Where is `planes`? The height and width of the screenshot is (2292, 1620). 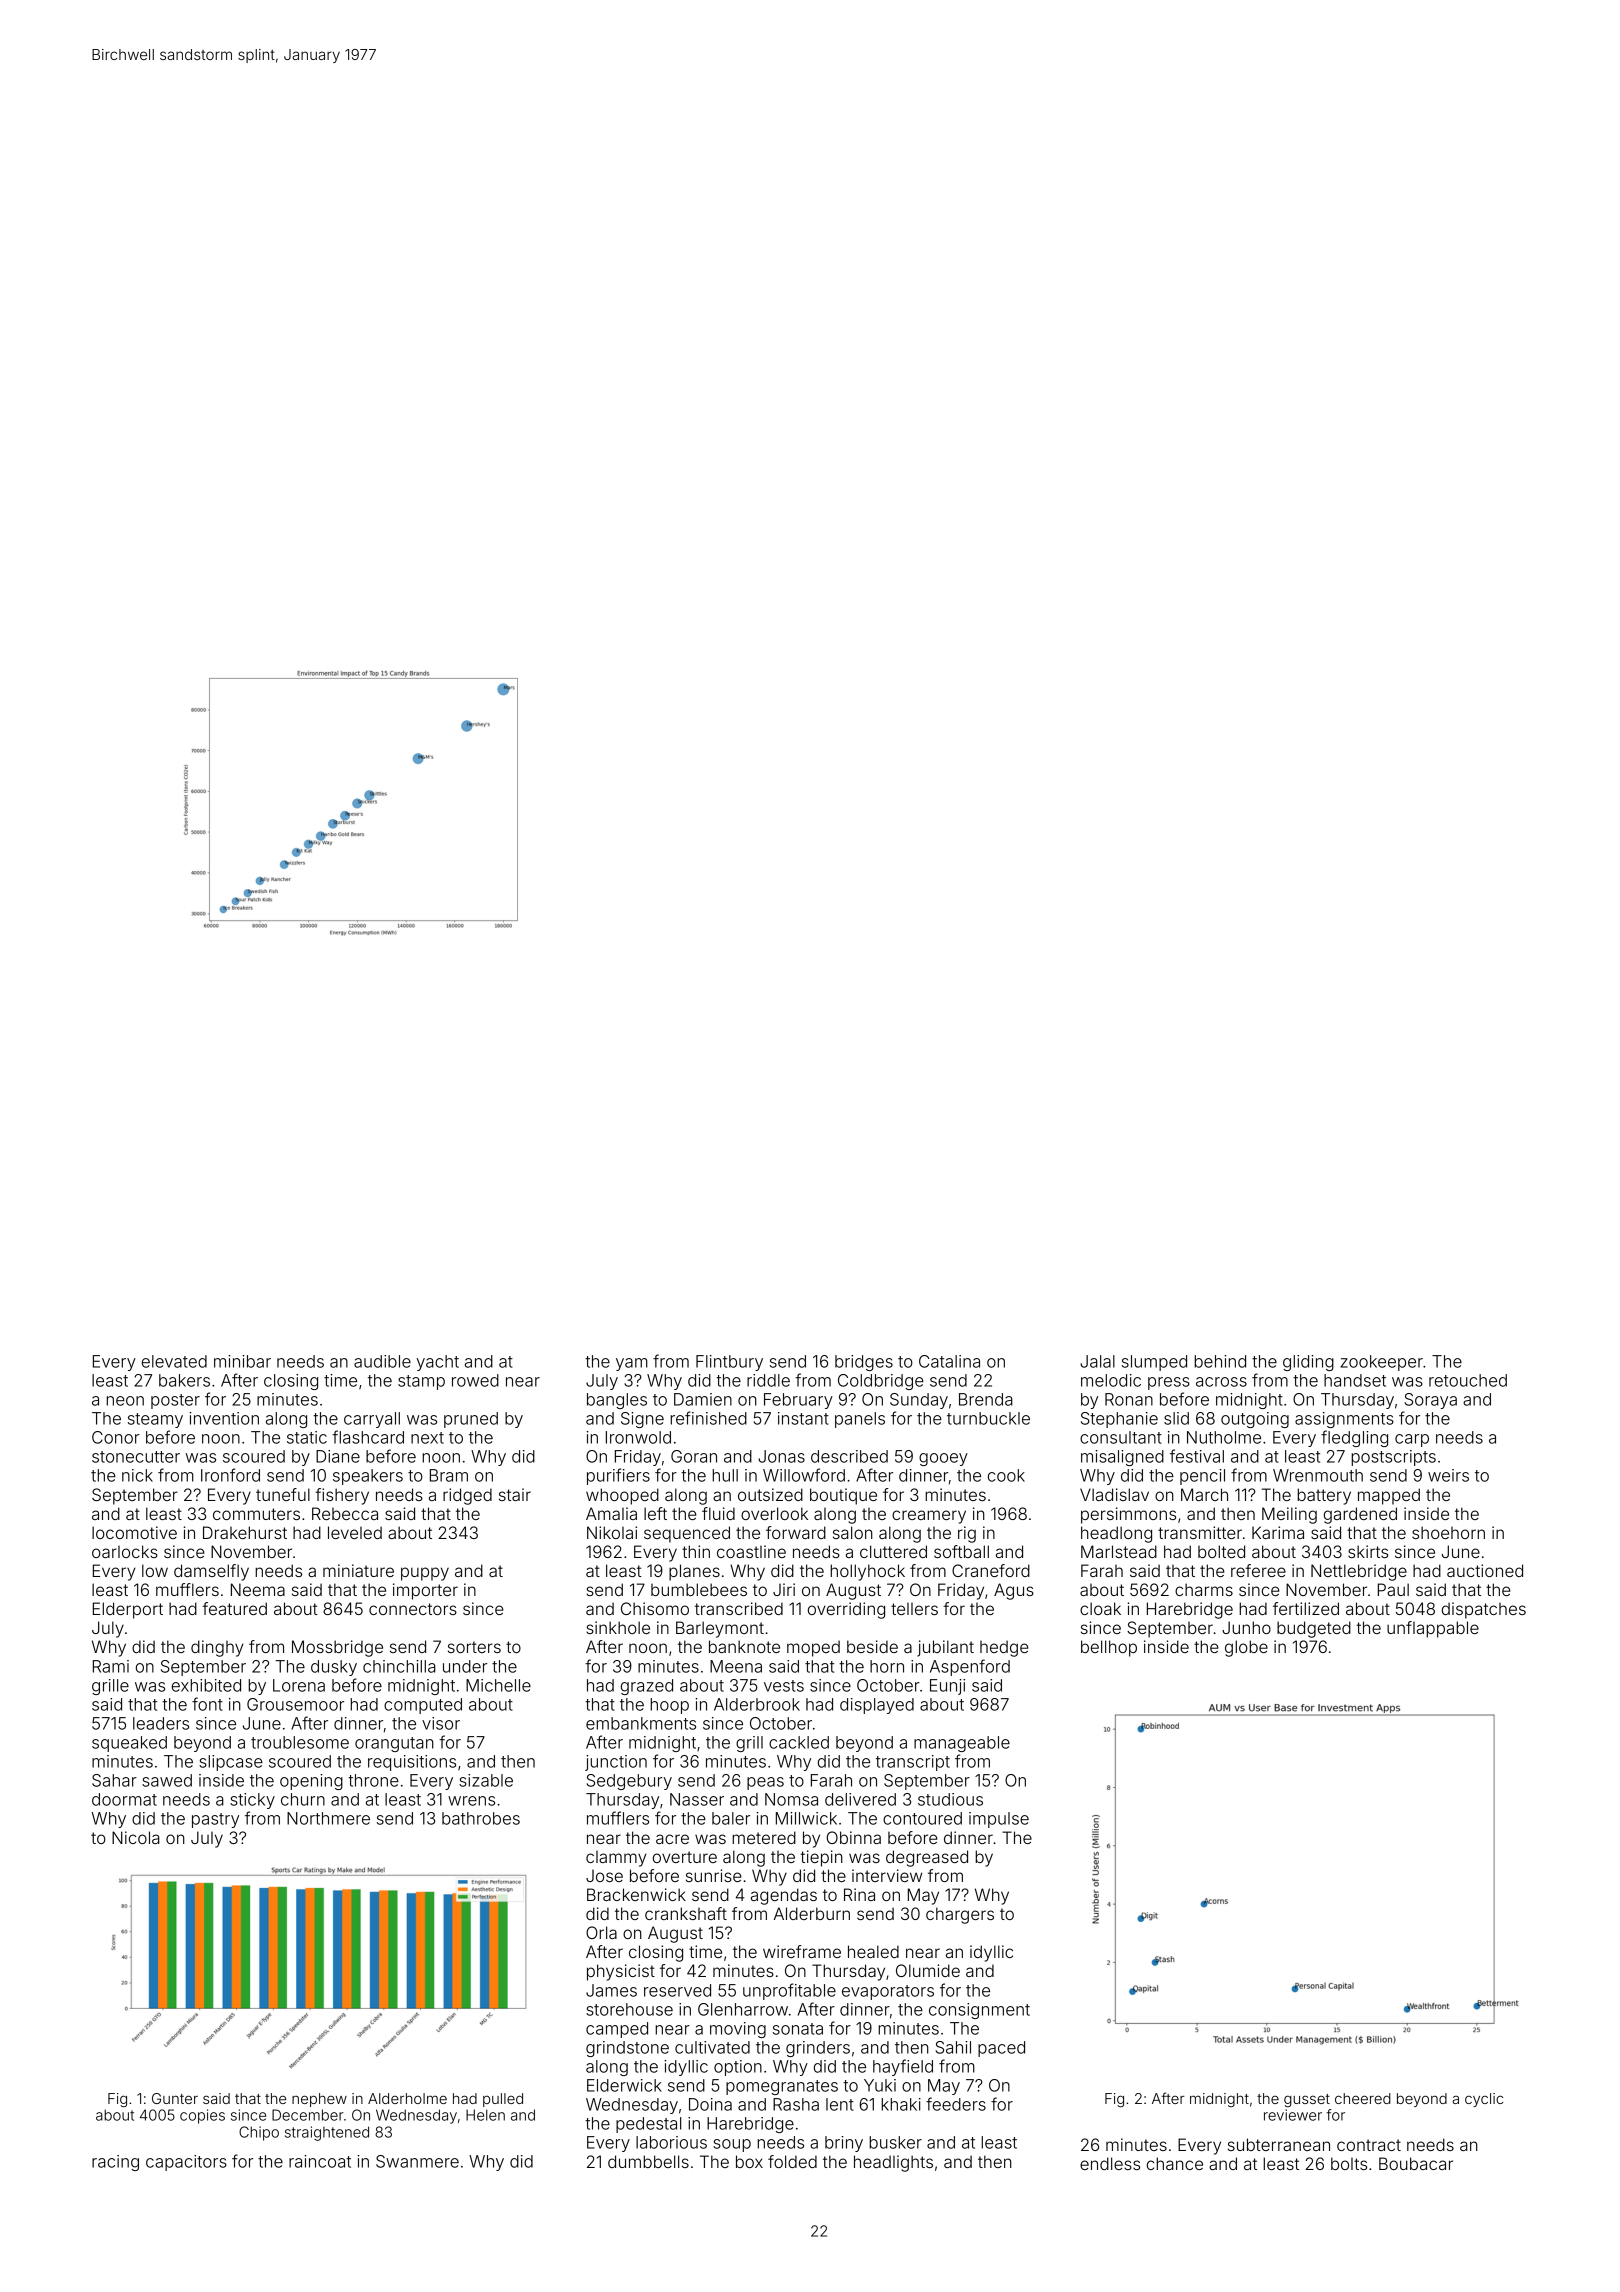
planes is located at coordinates (694, 1572).
